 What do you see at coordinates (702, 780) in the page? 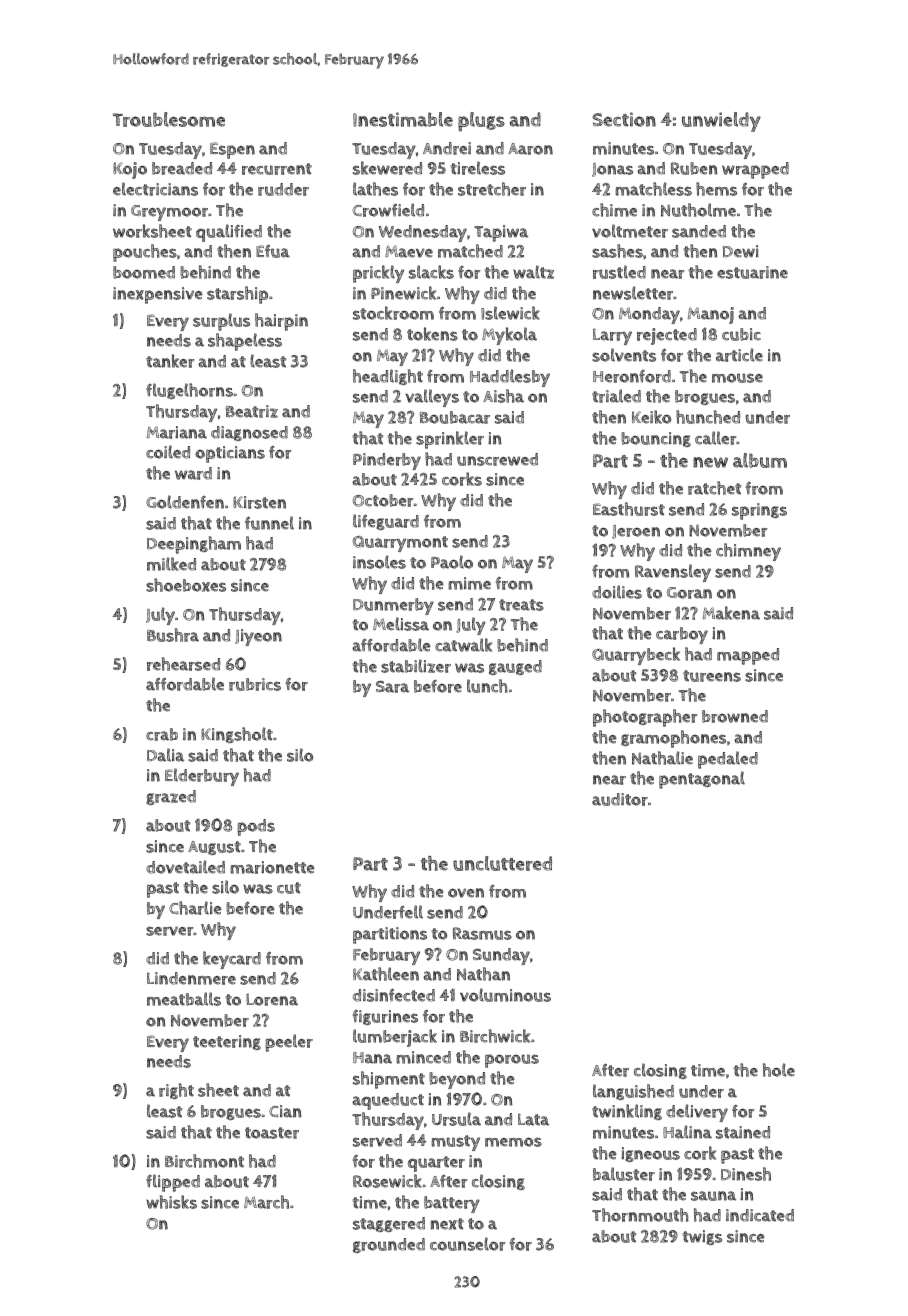
I see `pentagonal` at bounding box center [702, 780].
